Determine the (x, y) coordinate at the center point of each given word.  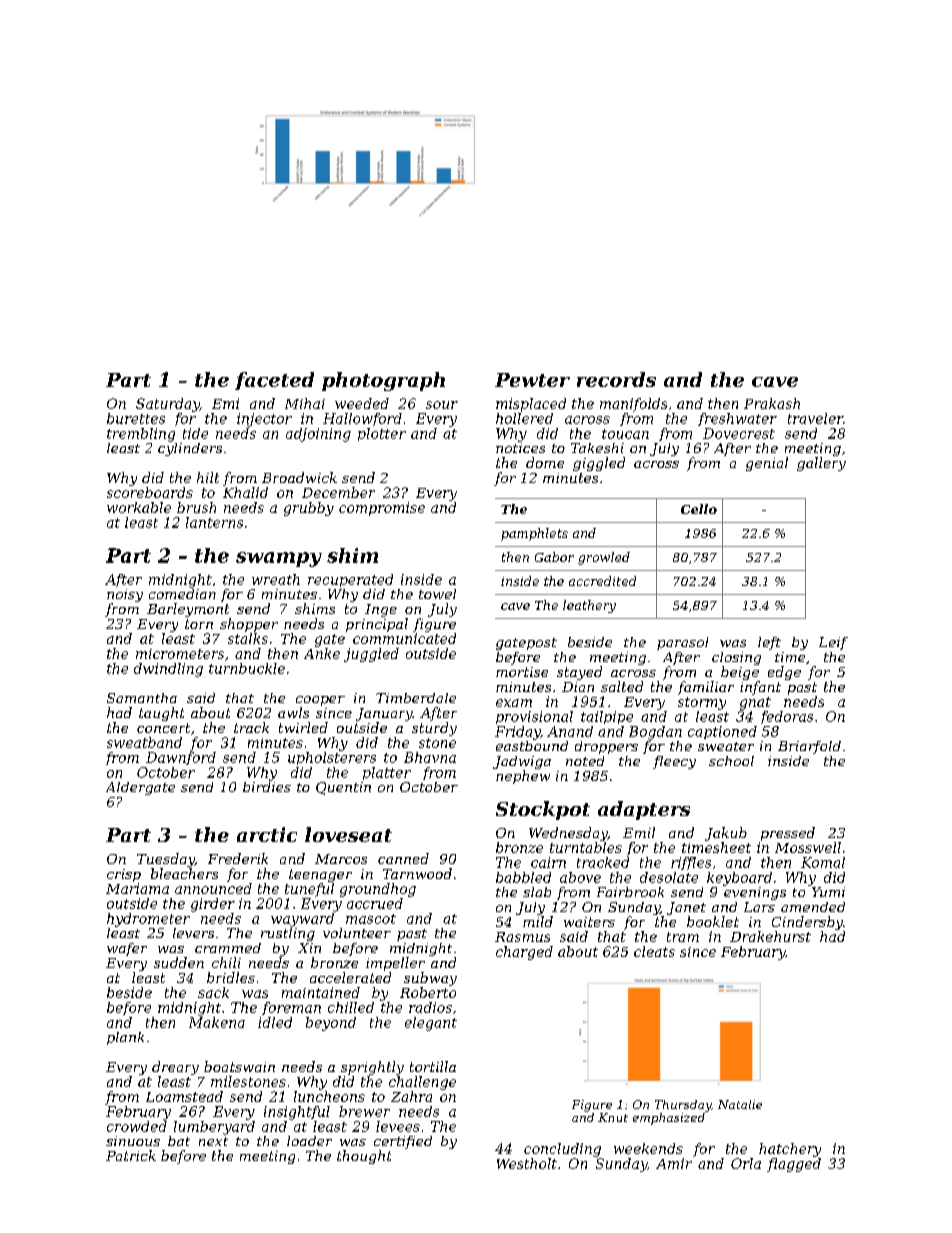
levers (193, 933)
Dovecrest (739, 433)
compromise (382, 509)
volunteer (357, 933)
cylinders (190, 449)
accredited (602, 581)
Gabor (554, 557)
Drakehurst (770, 936)
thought (364, 1157)
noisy (125, 595)
